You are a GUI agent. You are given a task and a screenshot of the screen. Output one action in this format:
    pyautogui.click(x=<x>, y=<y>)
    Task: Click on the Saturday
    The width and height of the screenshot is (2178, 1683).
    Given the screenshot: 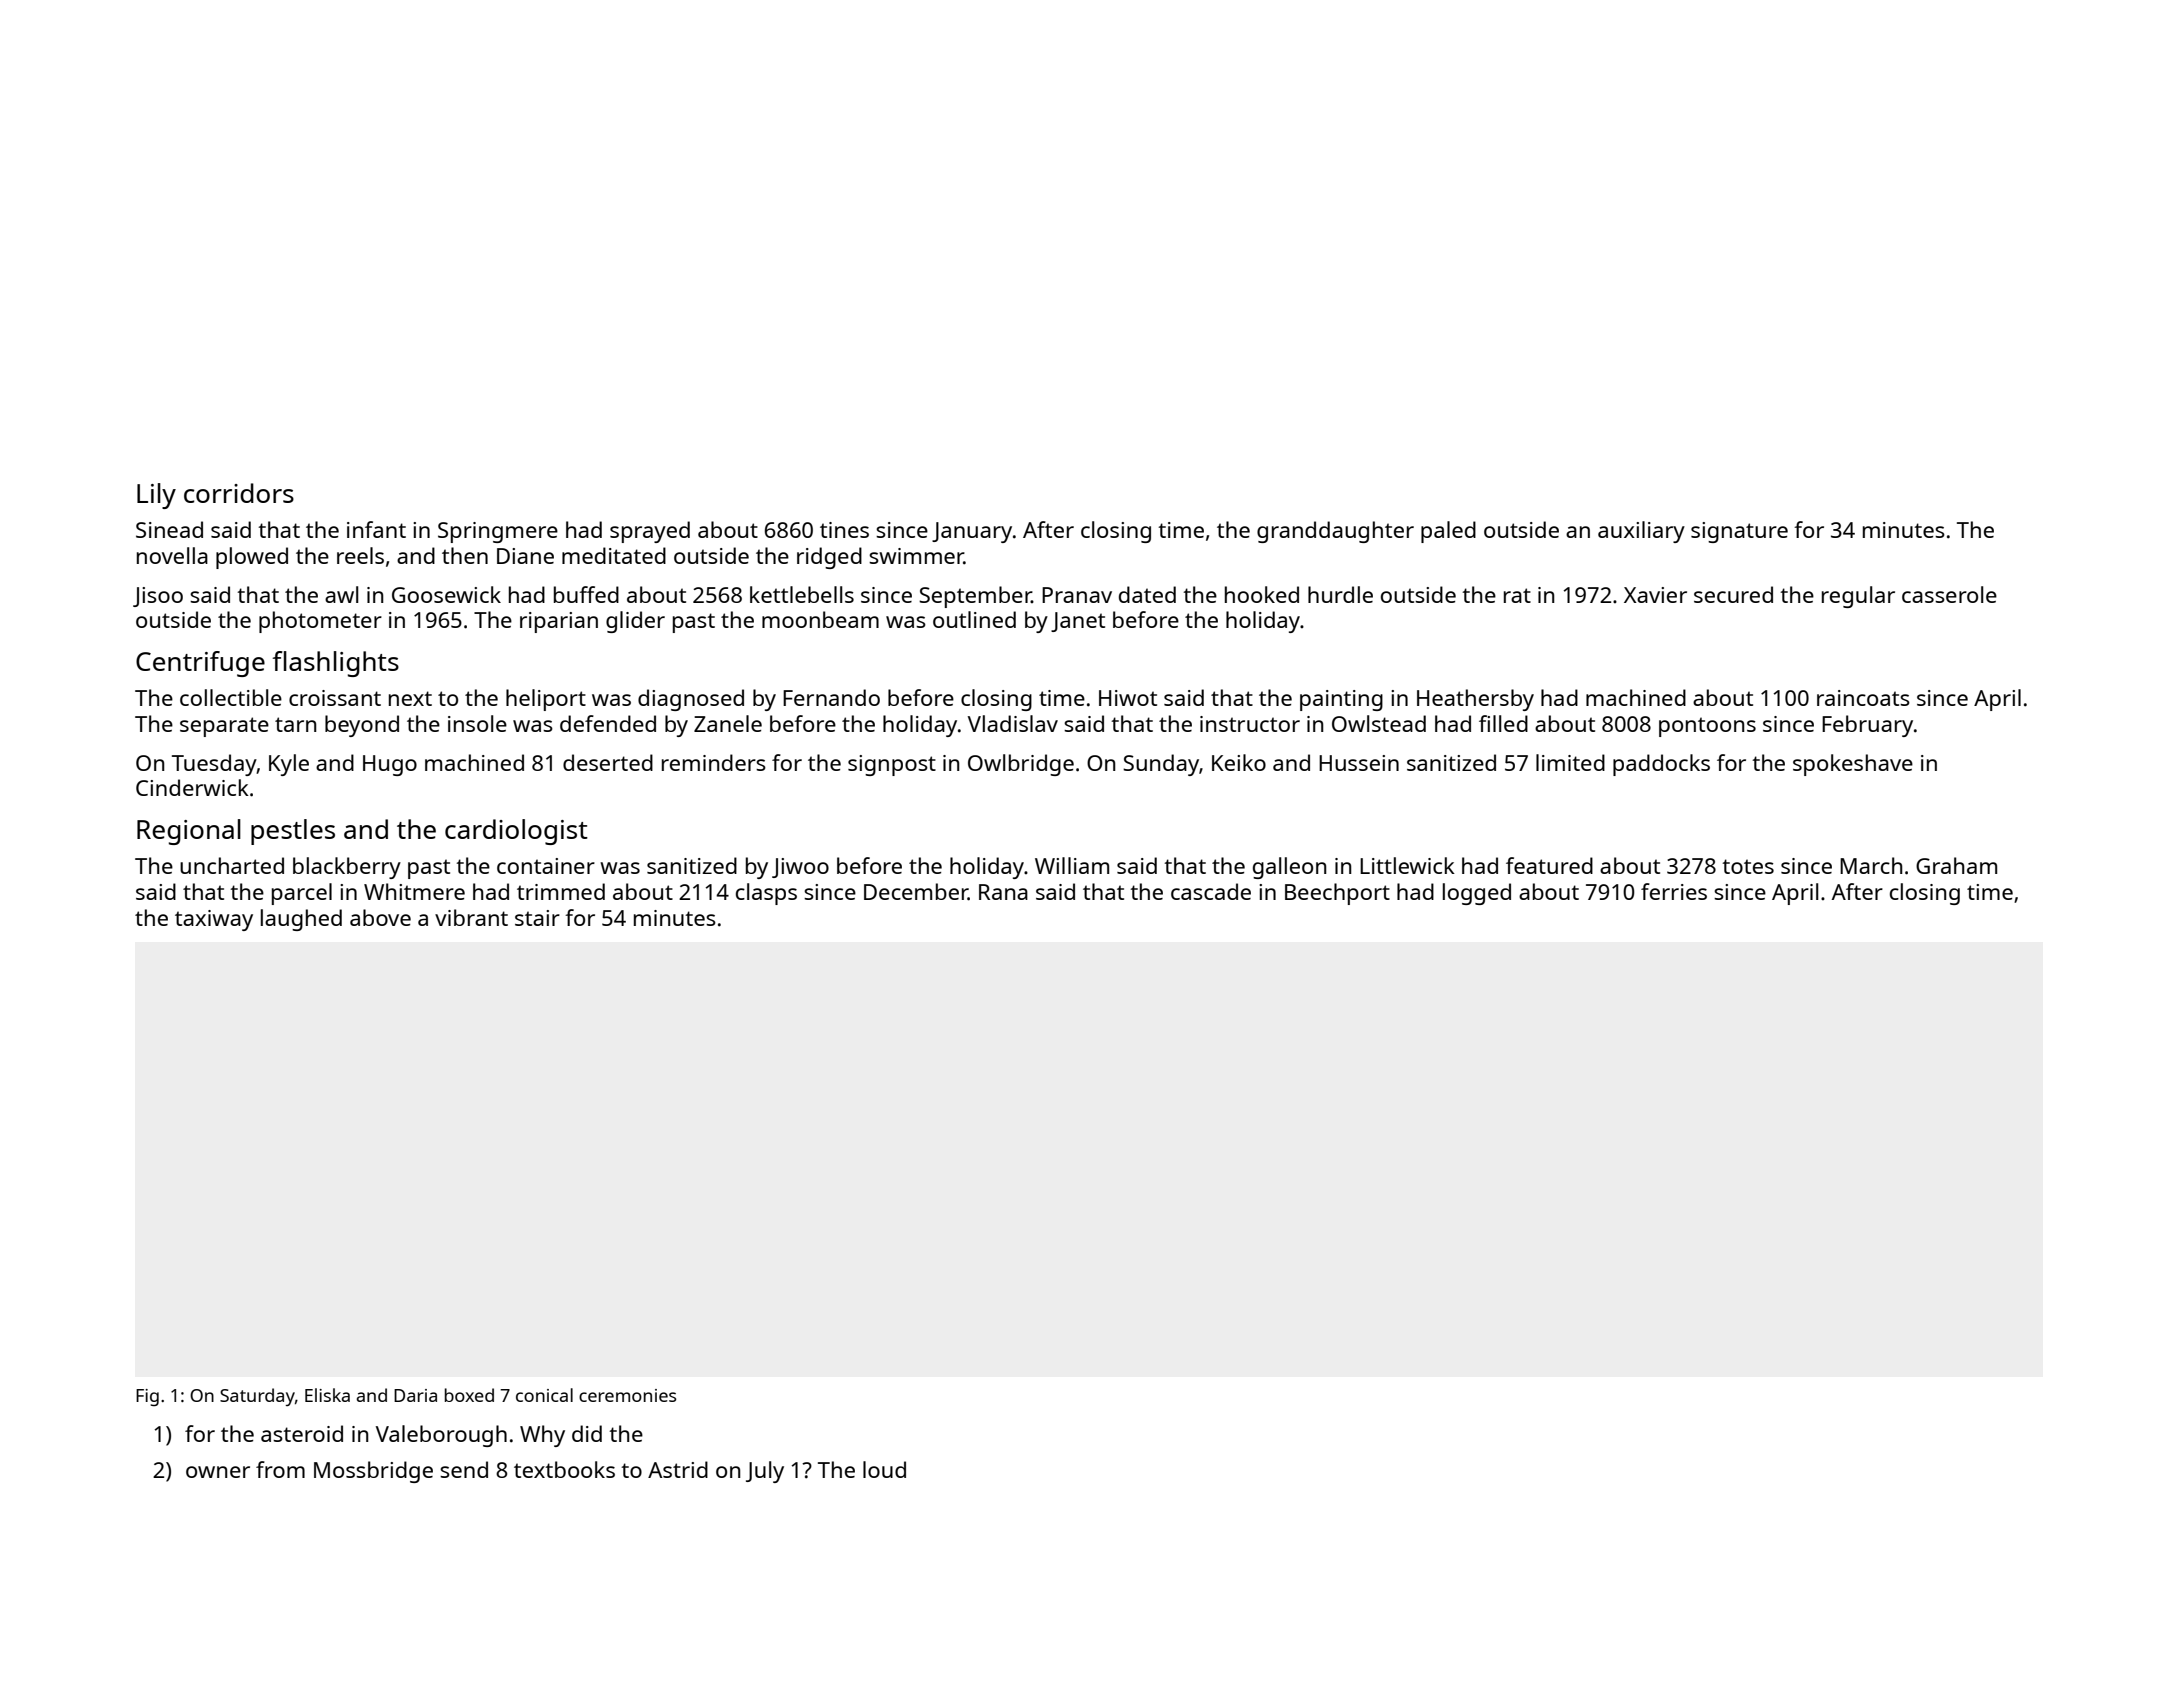 What is the action you would take?
    pyautogui.click(x=257, y=1397)
